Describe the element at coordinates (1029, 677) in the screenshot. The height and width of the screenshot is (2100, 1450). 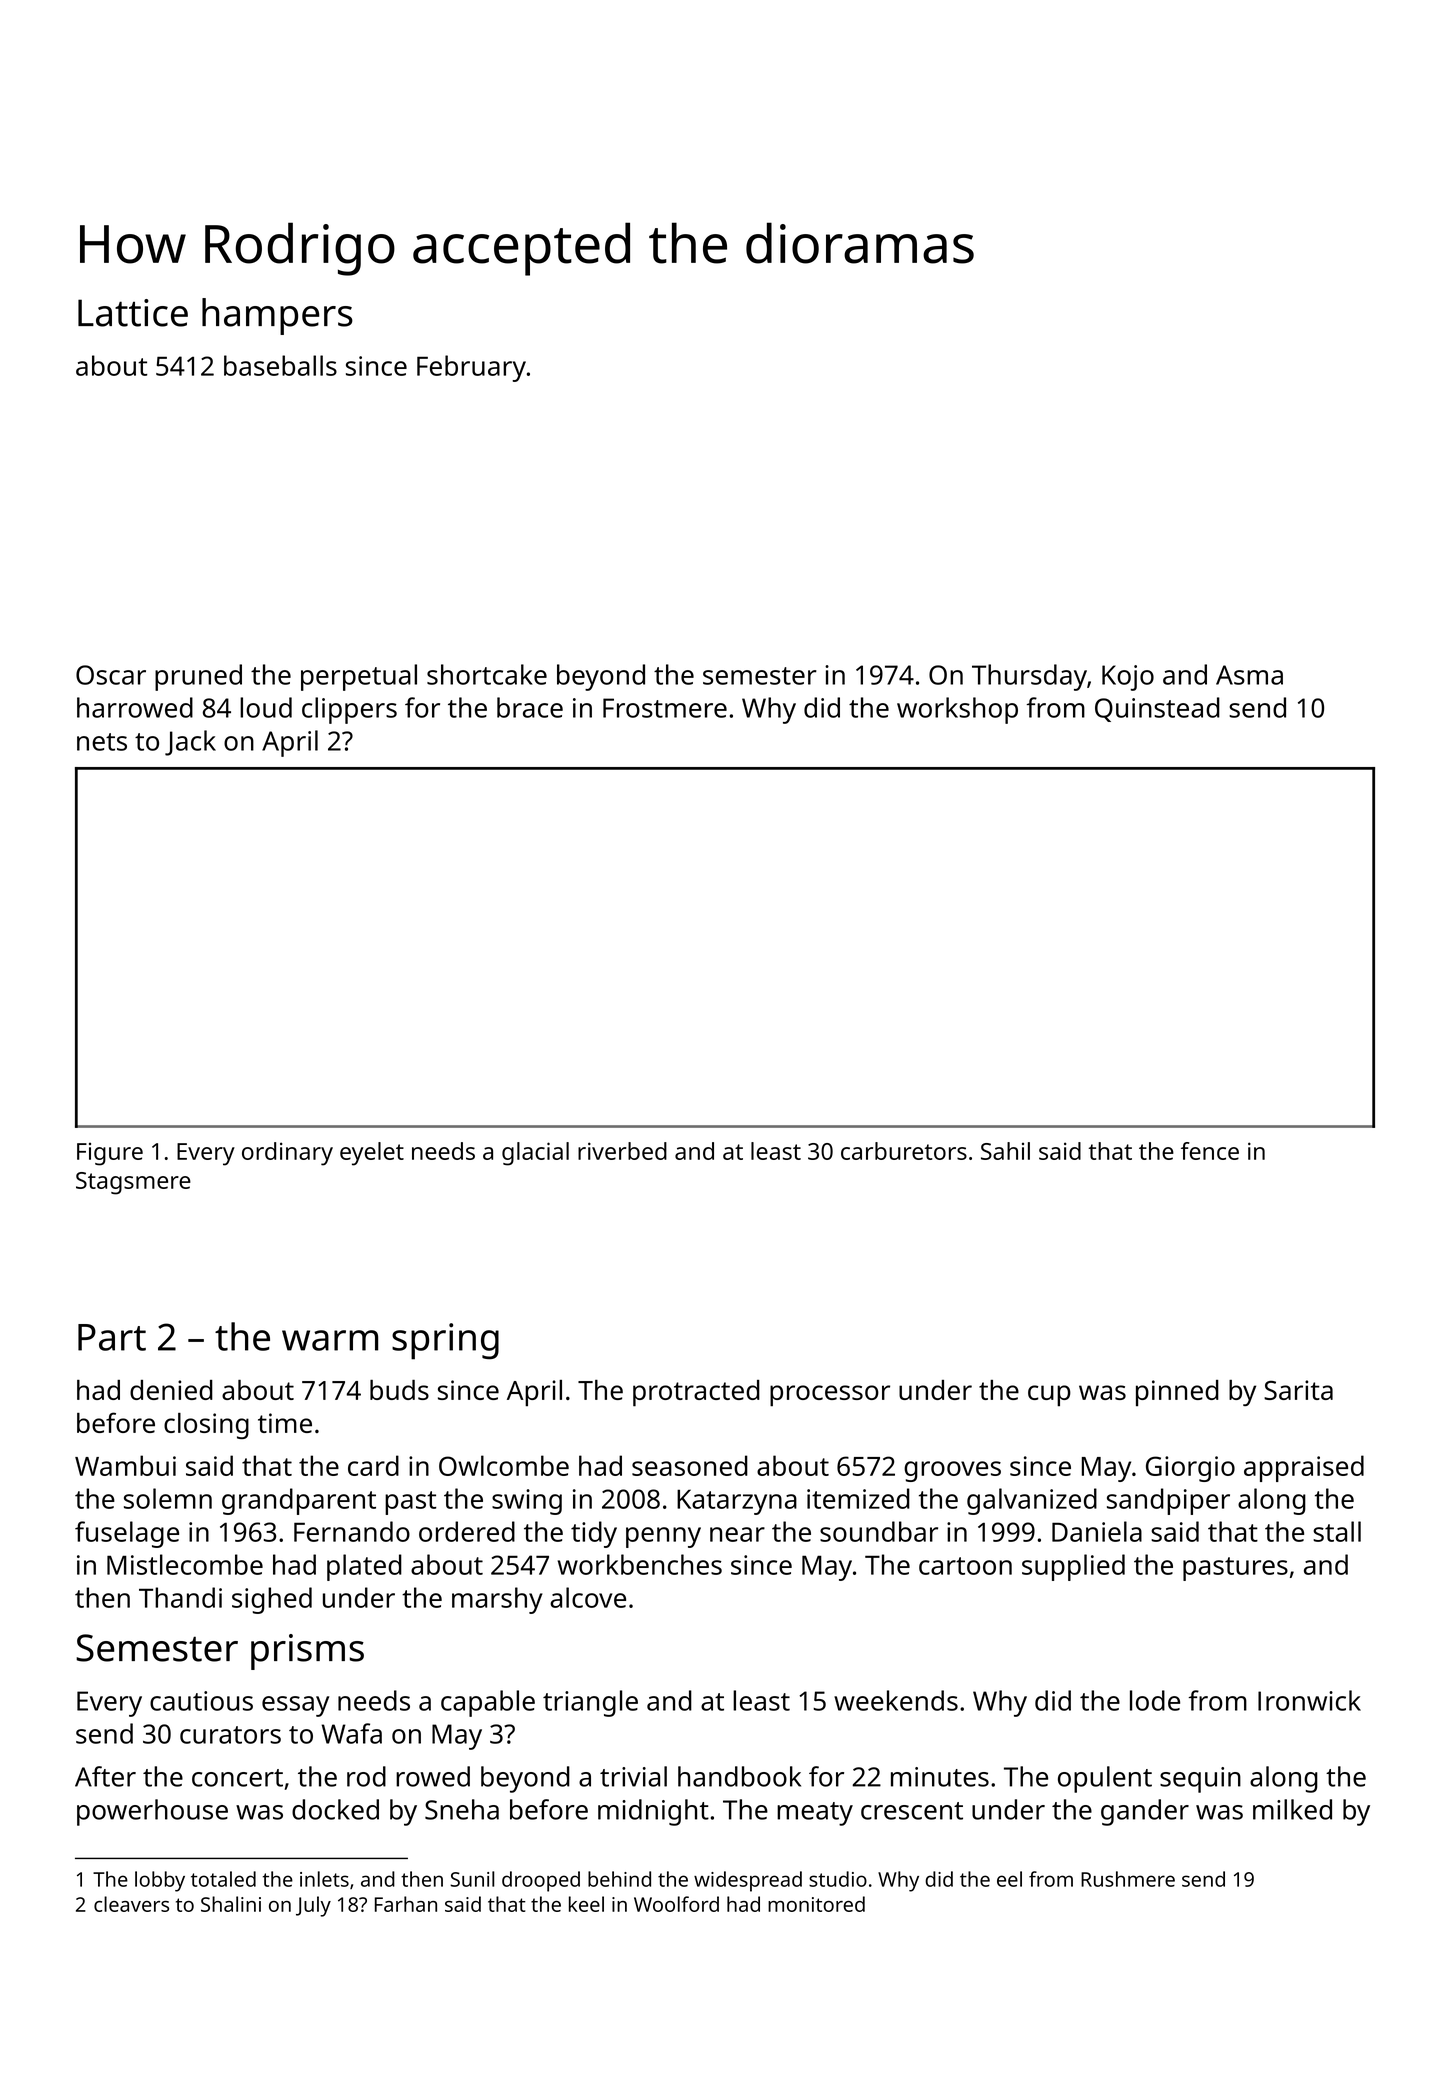
I see `Thursday` at that location.
